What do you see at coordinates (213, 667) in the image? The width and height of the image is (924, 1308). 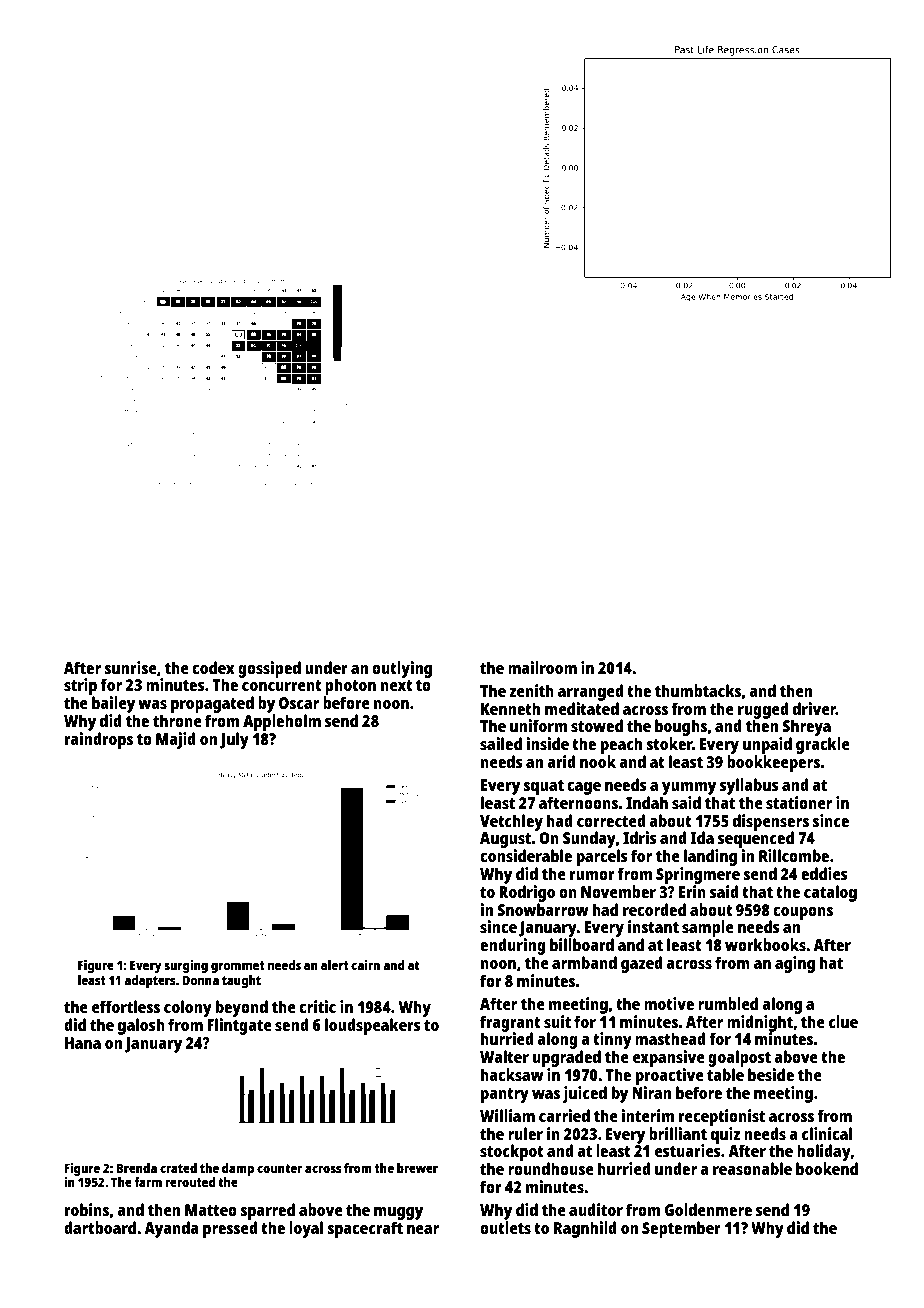 I see `codex` at bounding box center [213, 667].
